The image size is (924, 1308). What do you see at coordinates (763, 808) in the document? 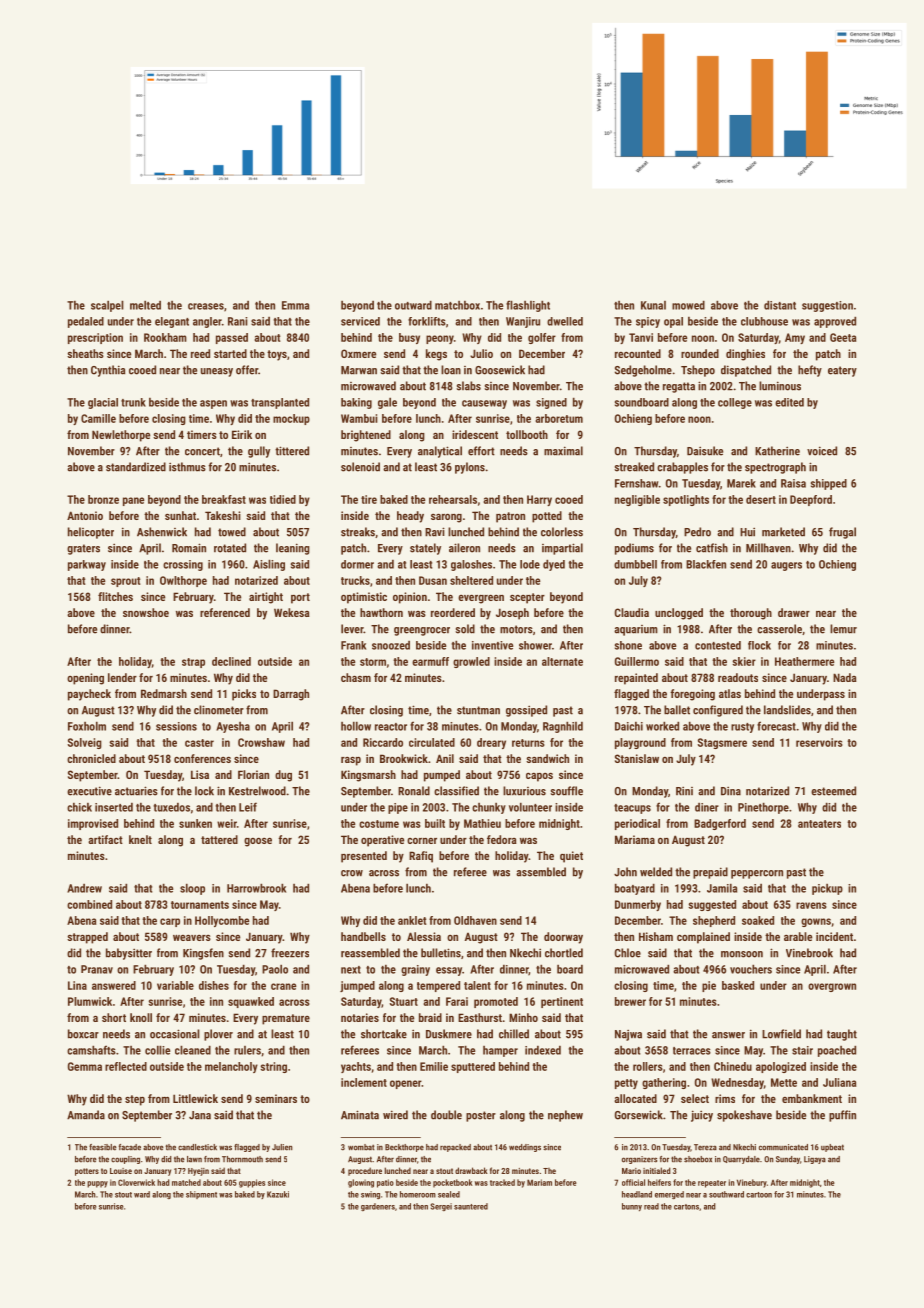
I see `Pinethorpe` at bounding box center [763, 808].
